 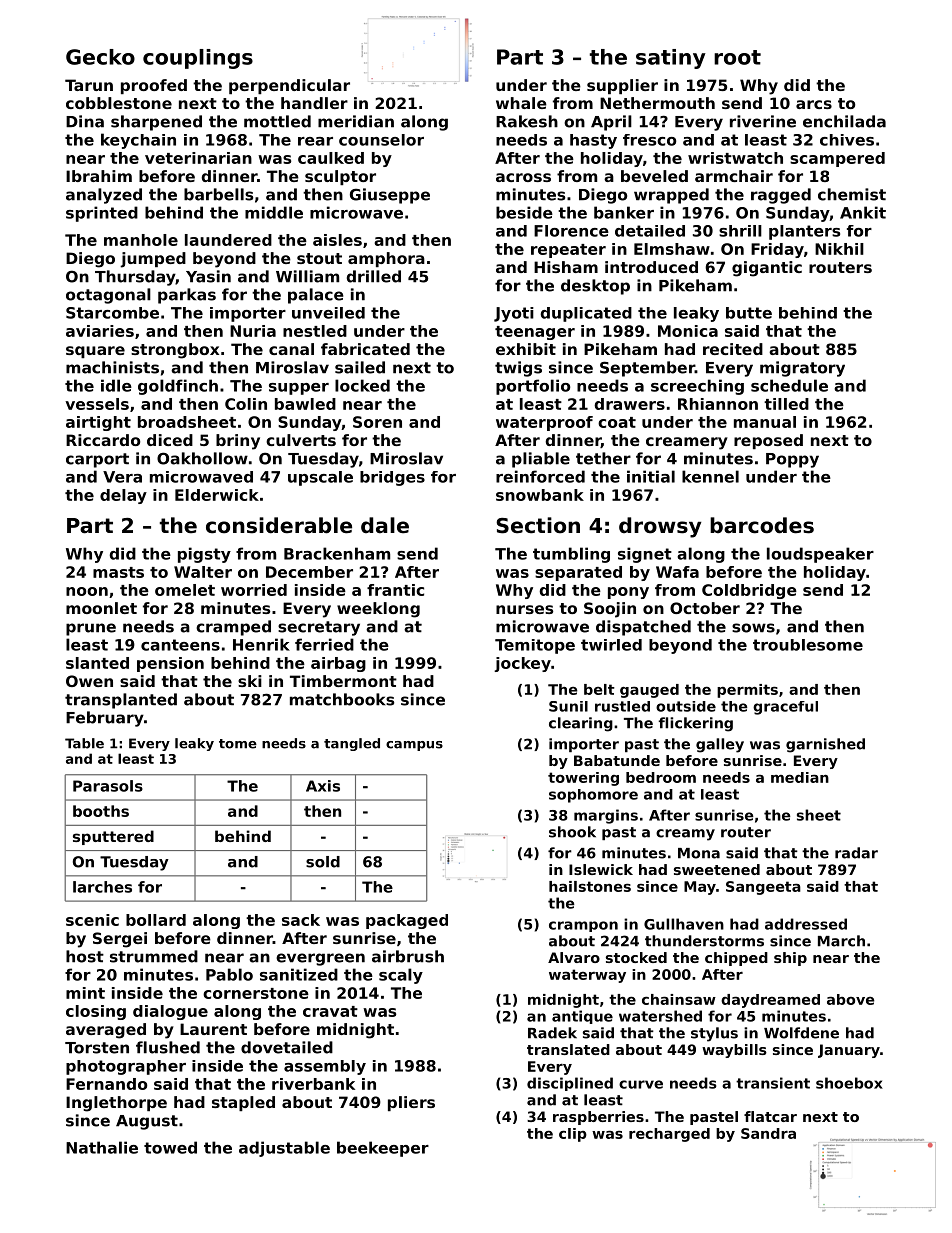 I want to click on root, so click(x=737, y=57).
